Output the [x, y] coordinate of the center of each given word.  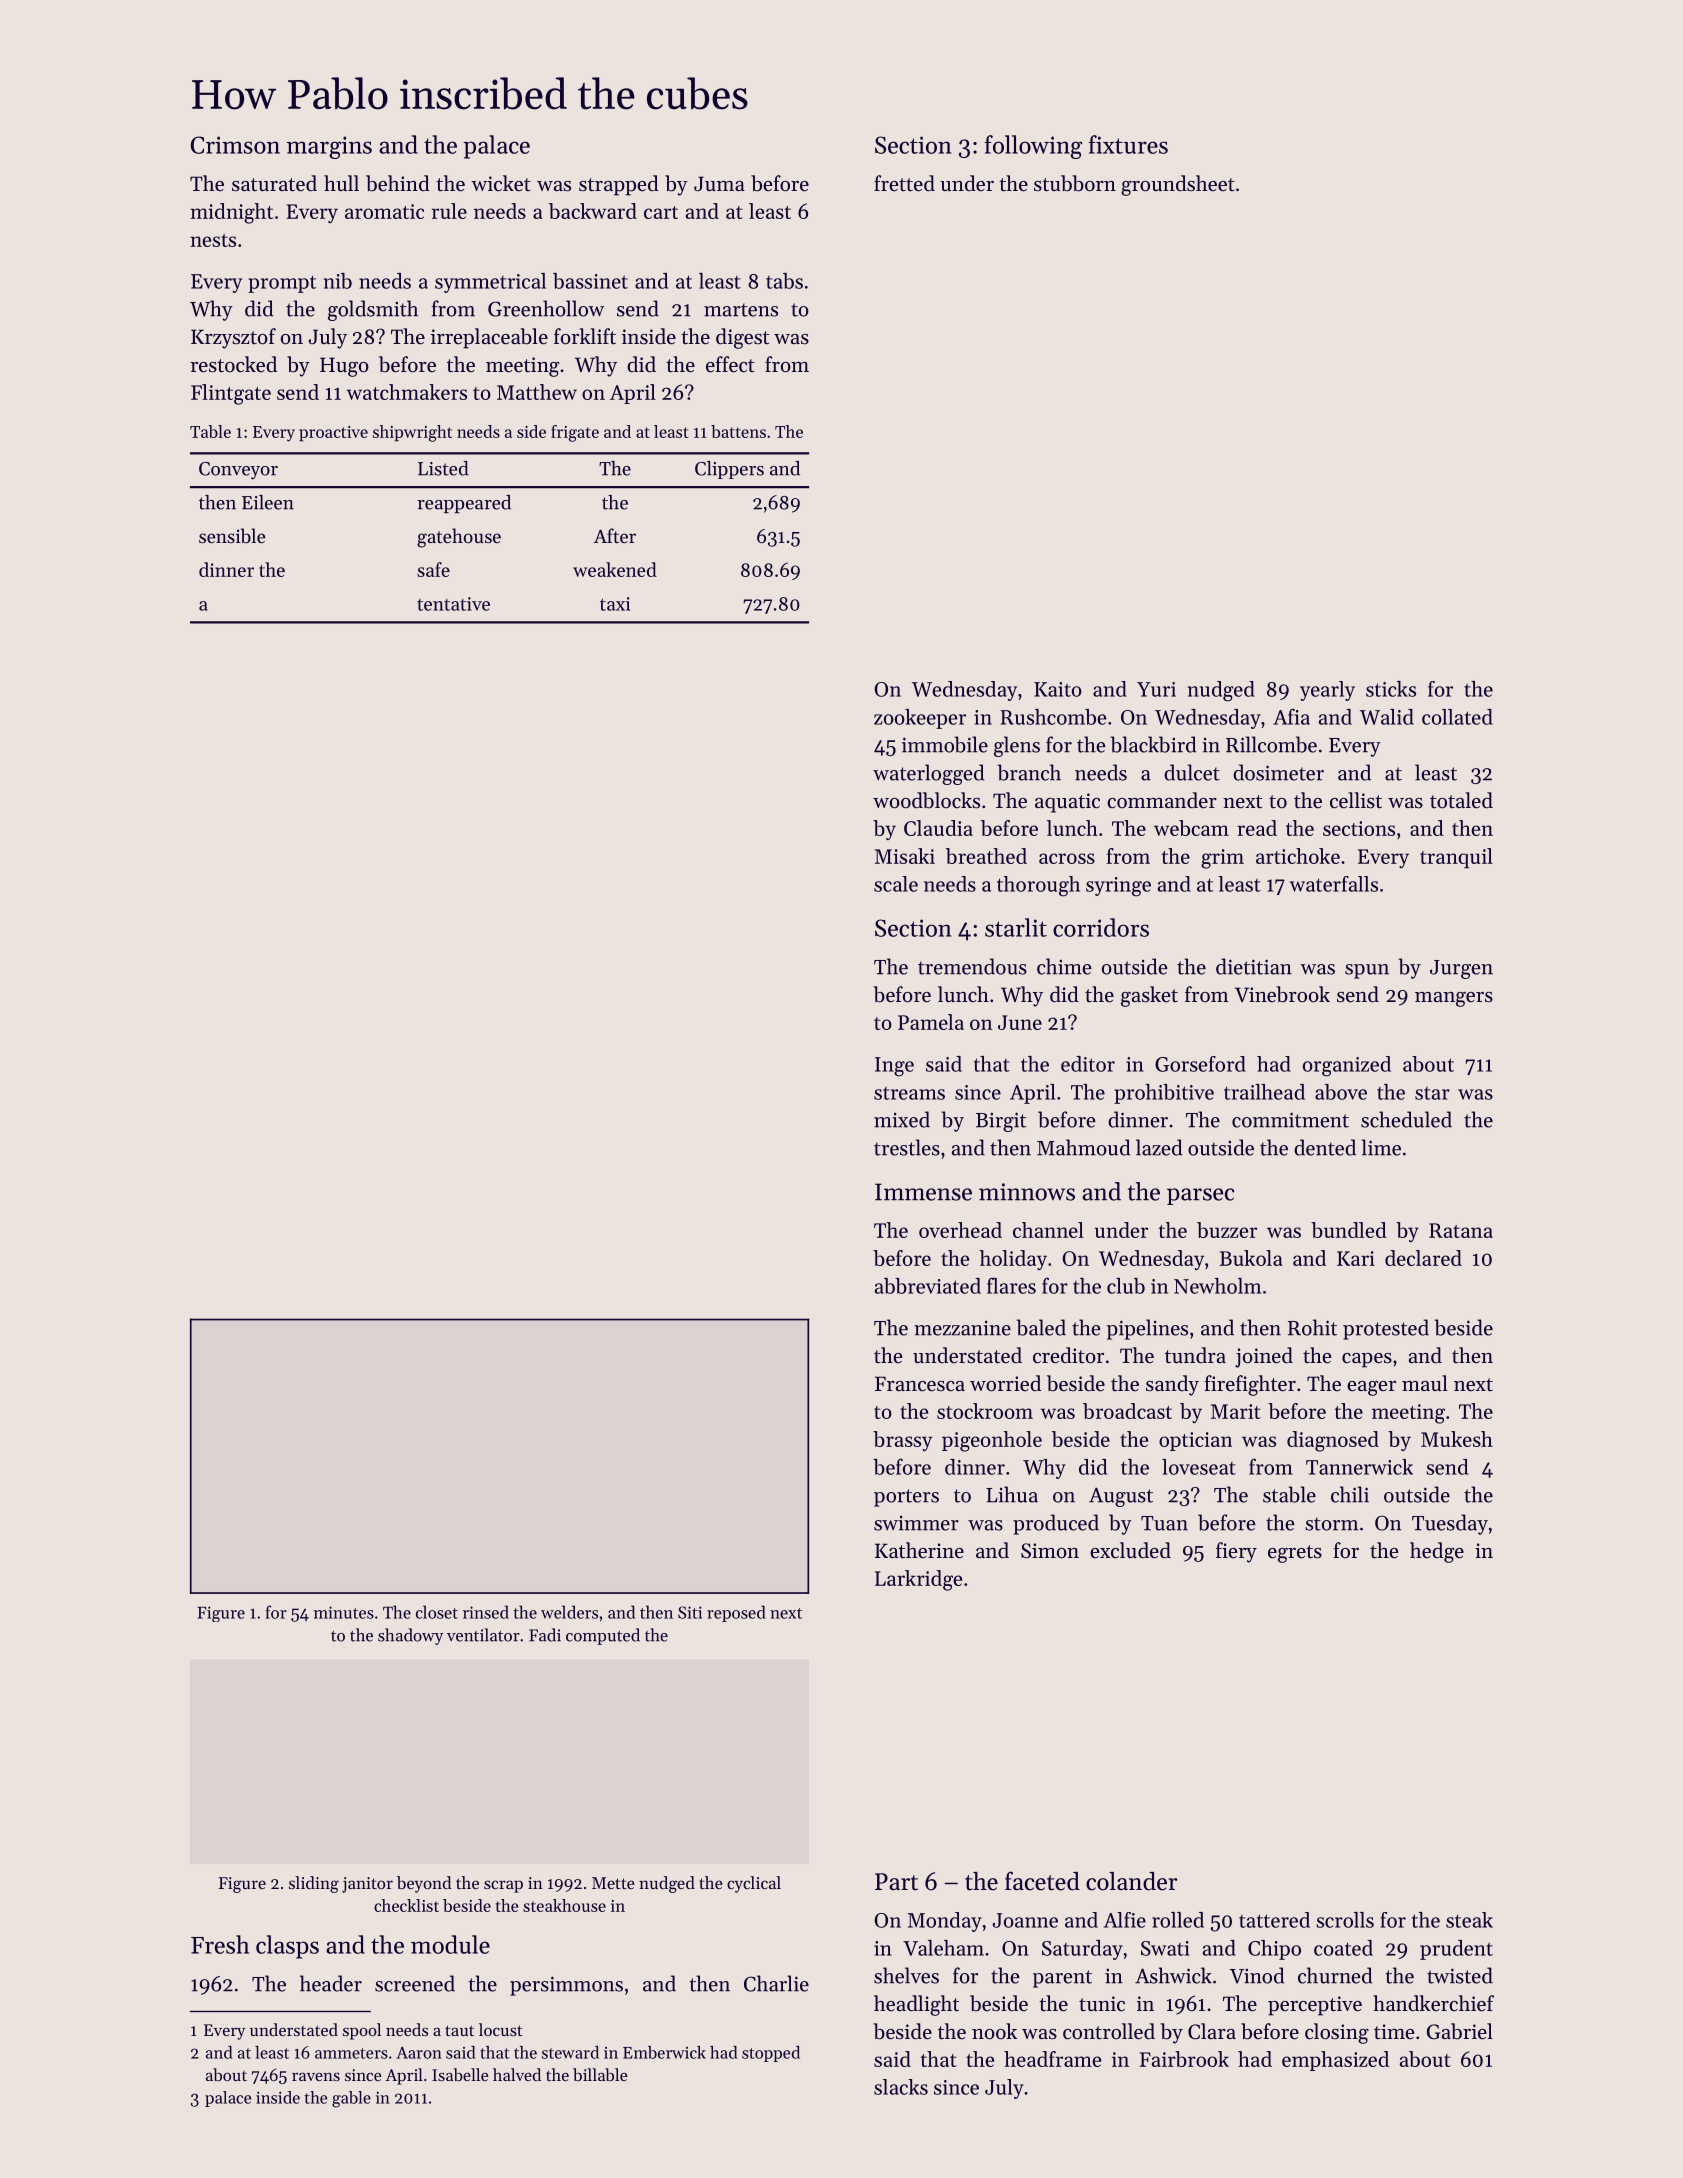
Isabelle [460, 2074]
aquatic [1067, 803]
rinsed [486, 1612]
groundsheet [1178, 185]
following [1033, 147]
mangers [1454, 999]
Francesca [920, 1384]
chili [1350, 1494]
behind [398, 183]
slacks [901, 2087]
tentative [453, 604]
